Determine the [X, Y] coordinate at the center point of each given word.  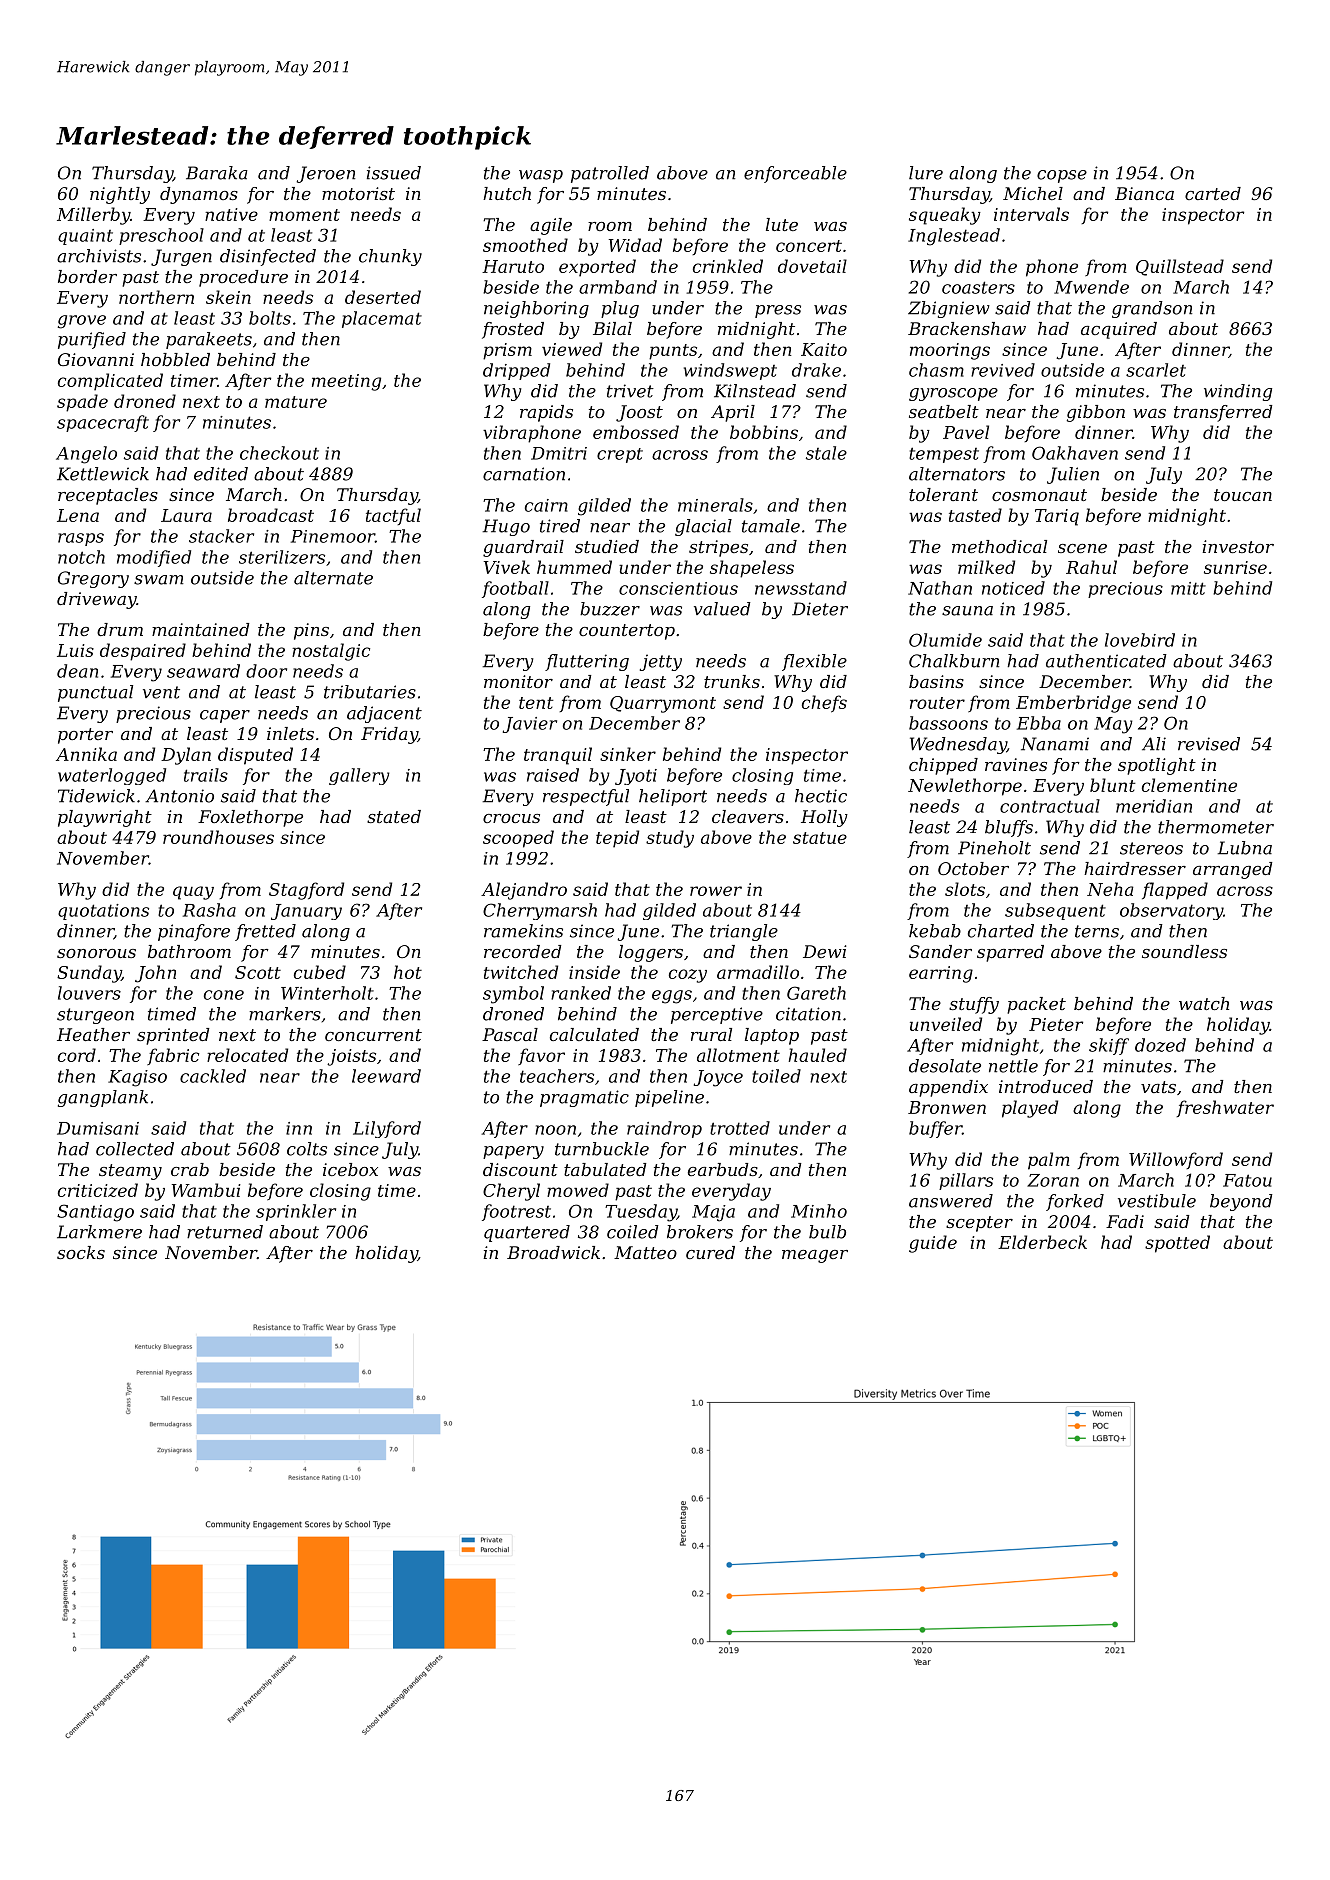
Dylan [186, 756]
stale [826, 453]
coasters [978, 287]
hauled [817, 1055]
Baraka [217, 173]
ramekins [523, 931]
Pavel [966, 432]
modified [154, 558]
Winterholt [327, 993]
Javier [530, 725]
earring [941, 974]
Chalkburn [954, 661]
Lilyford [387, 1129]
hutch [507, 193]
